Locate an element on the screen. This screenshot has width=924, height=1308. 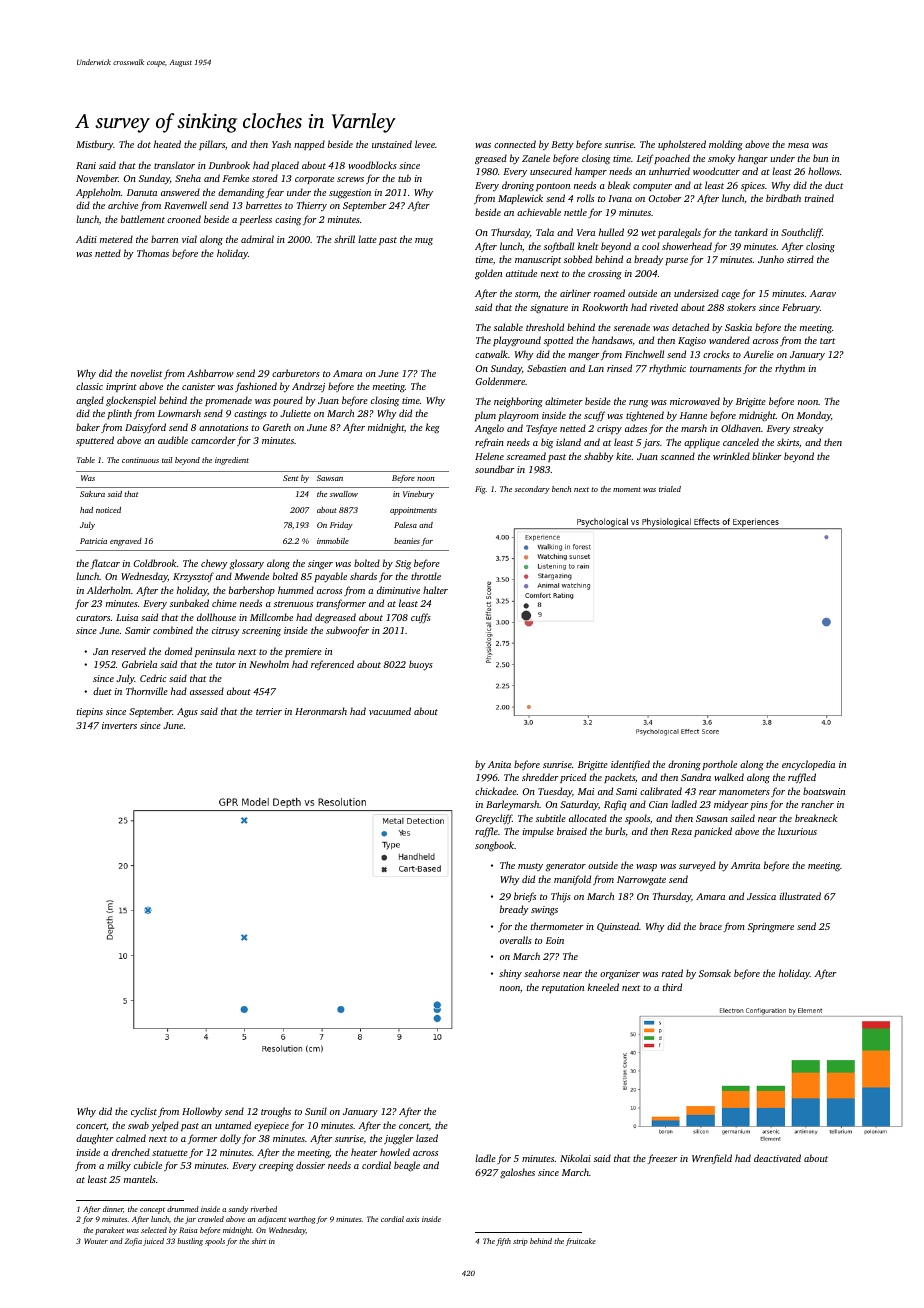
generator is located at coordinates (566, 867).
